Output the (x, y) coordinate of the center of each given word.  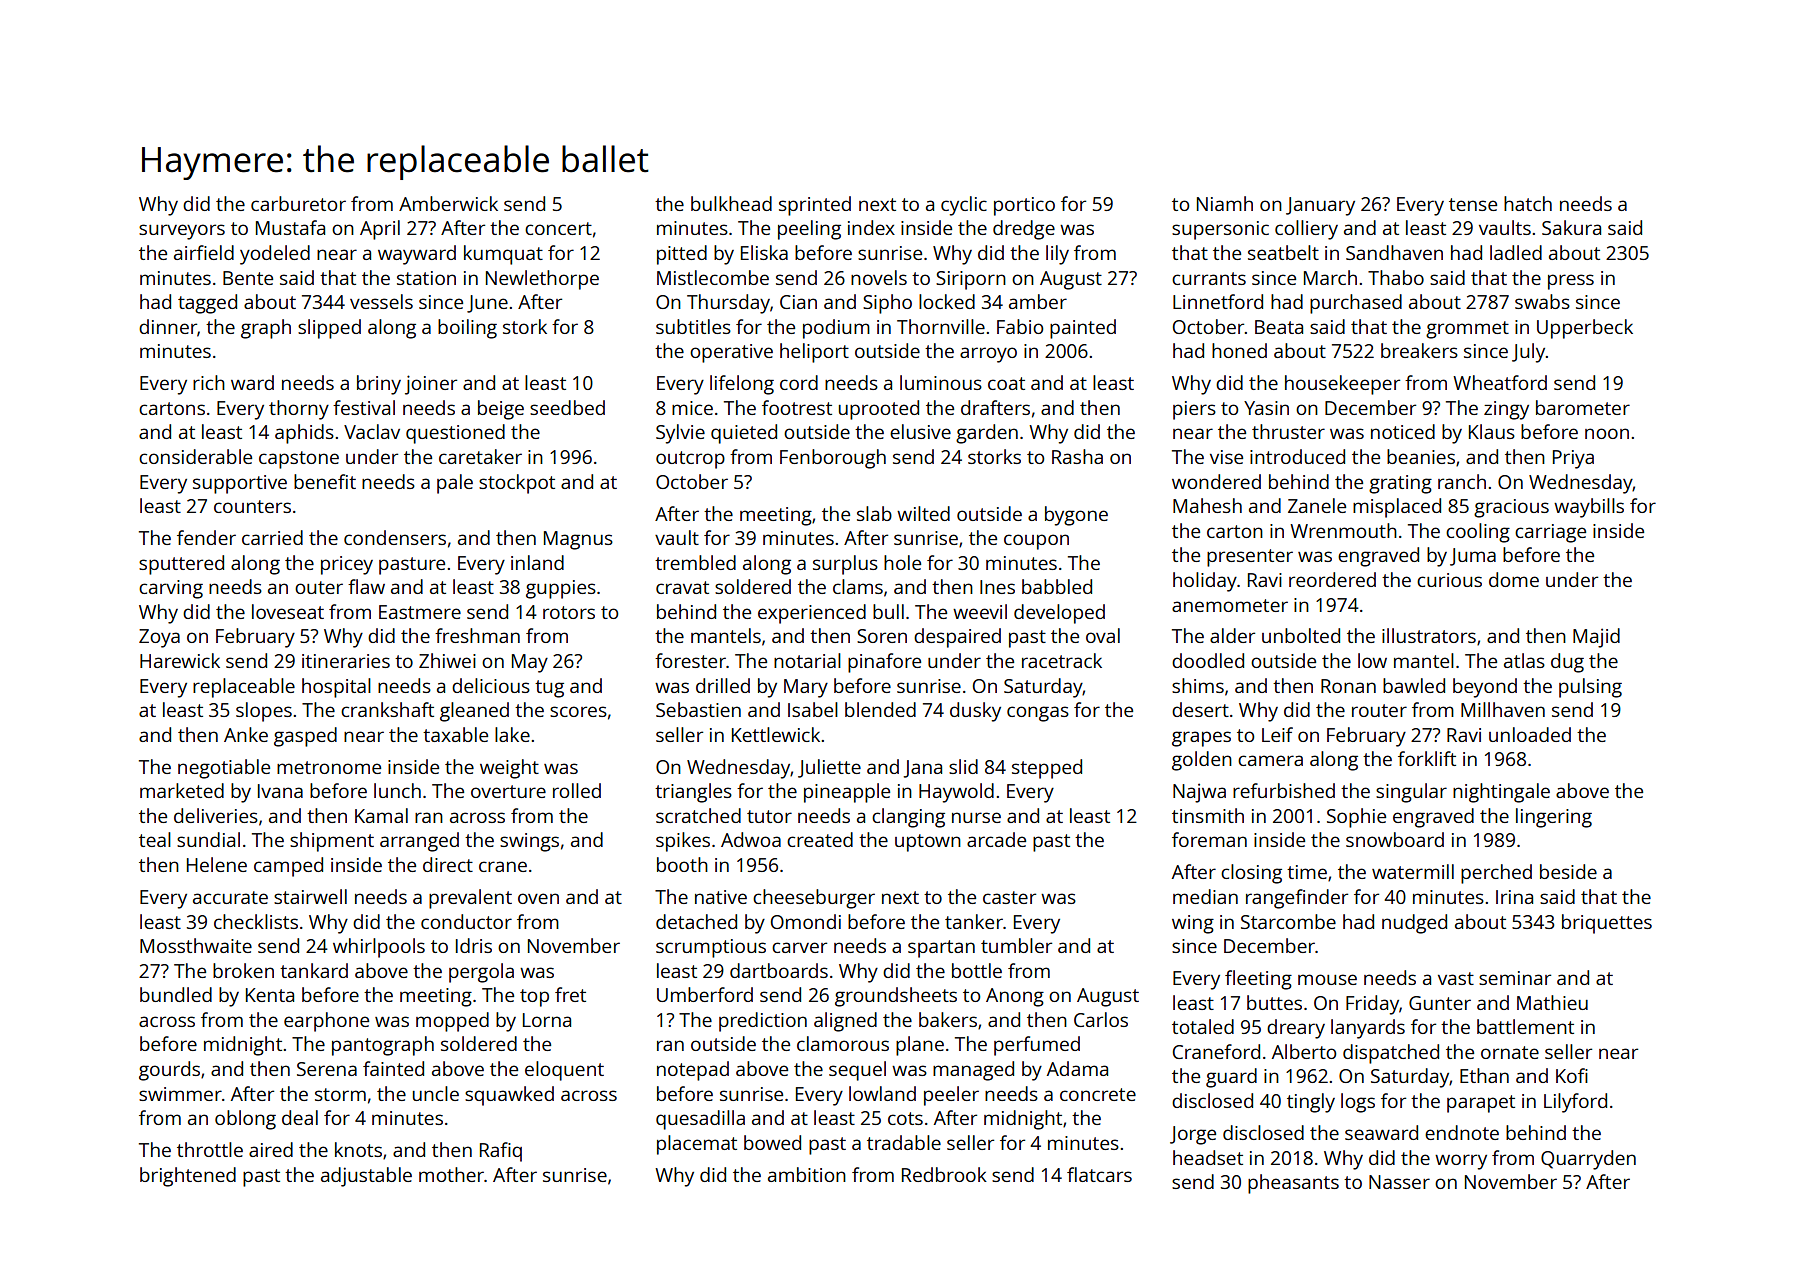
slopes (264, 712)
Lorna (547, 1020)
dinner (168, 326)
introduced (1297, 456)
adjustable (366, 1177)
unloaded (1530, 734)
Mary (806, 688)
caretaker (480, 456)
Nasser (1399, 1182)
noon (1607, 433)
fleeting (1258, 980)
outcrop (690, 460)
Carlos (1101, 1019)
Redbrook (944, 1174)
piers (1194, 410)
